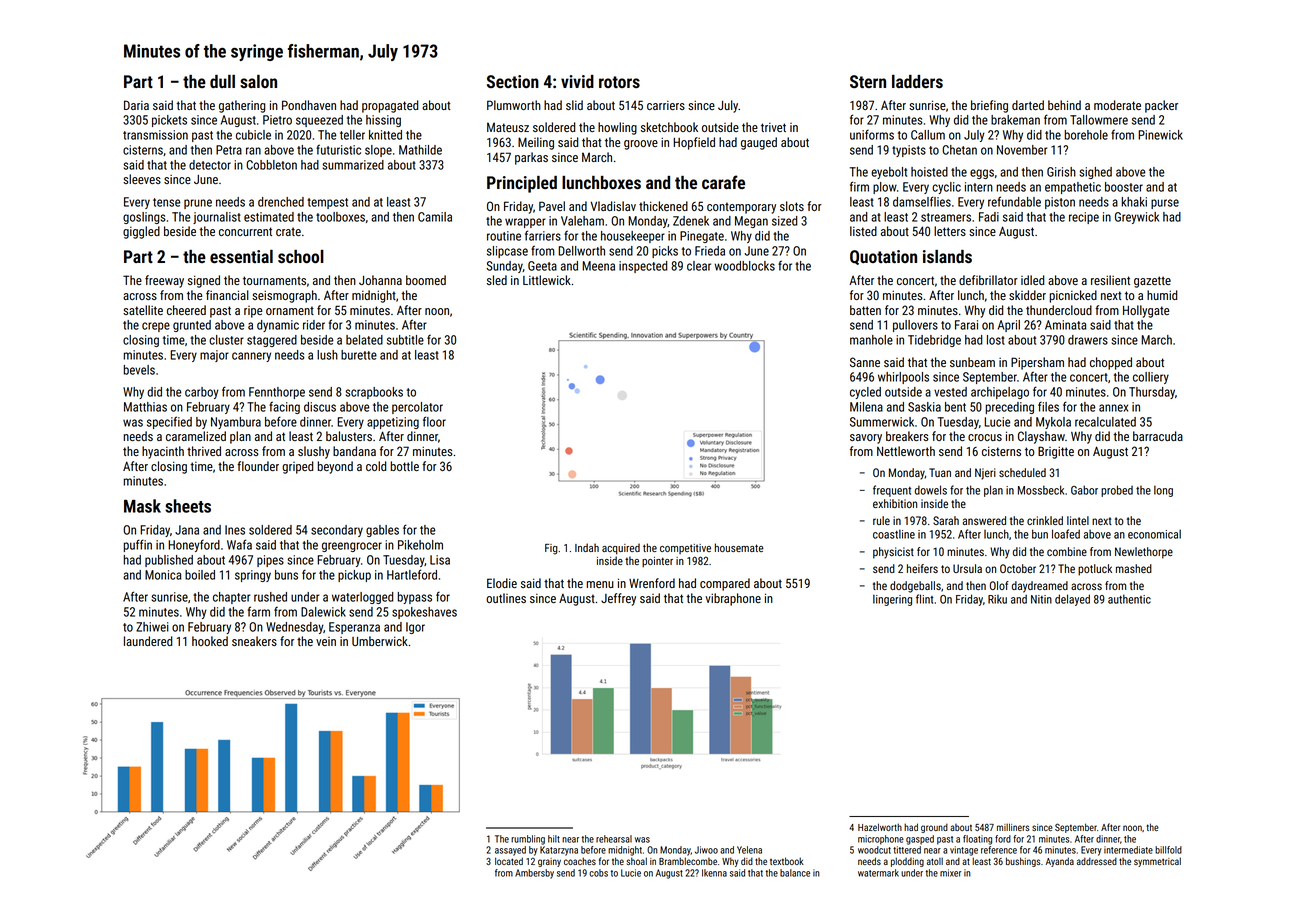 This screenshot has width=1308, height=924. Describe the element at coordinates (352, 135) in the screenshot. I see `teller` at that location.
